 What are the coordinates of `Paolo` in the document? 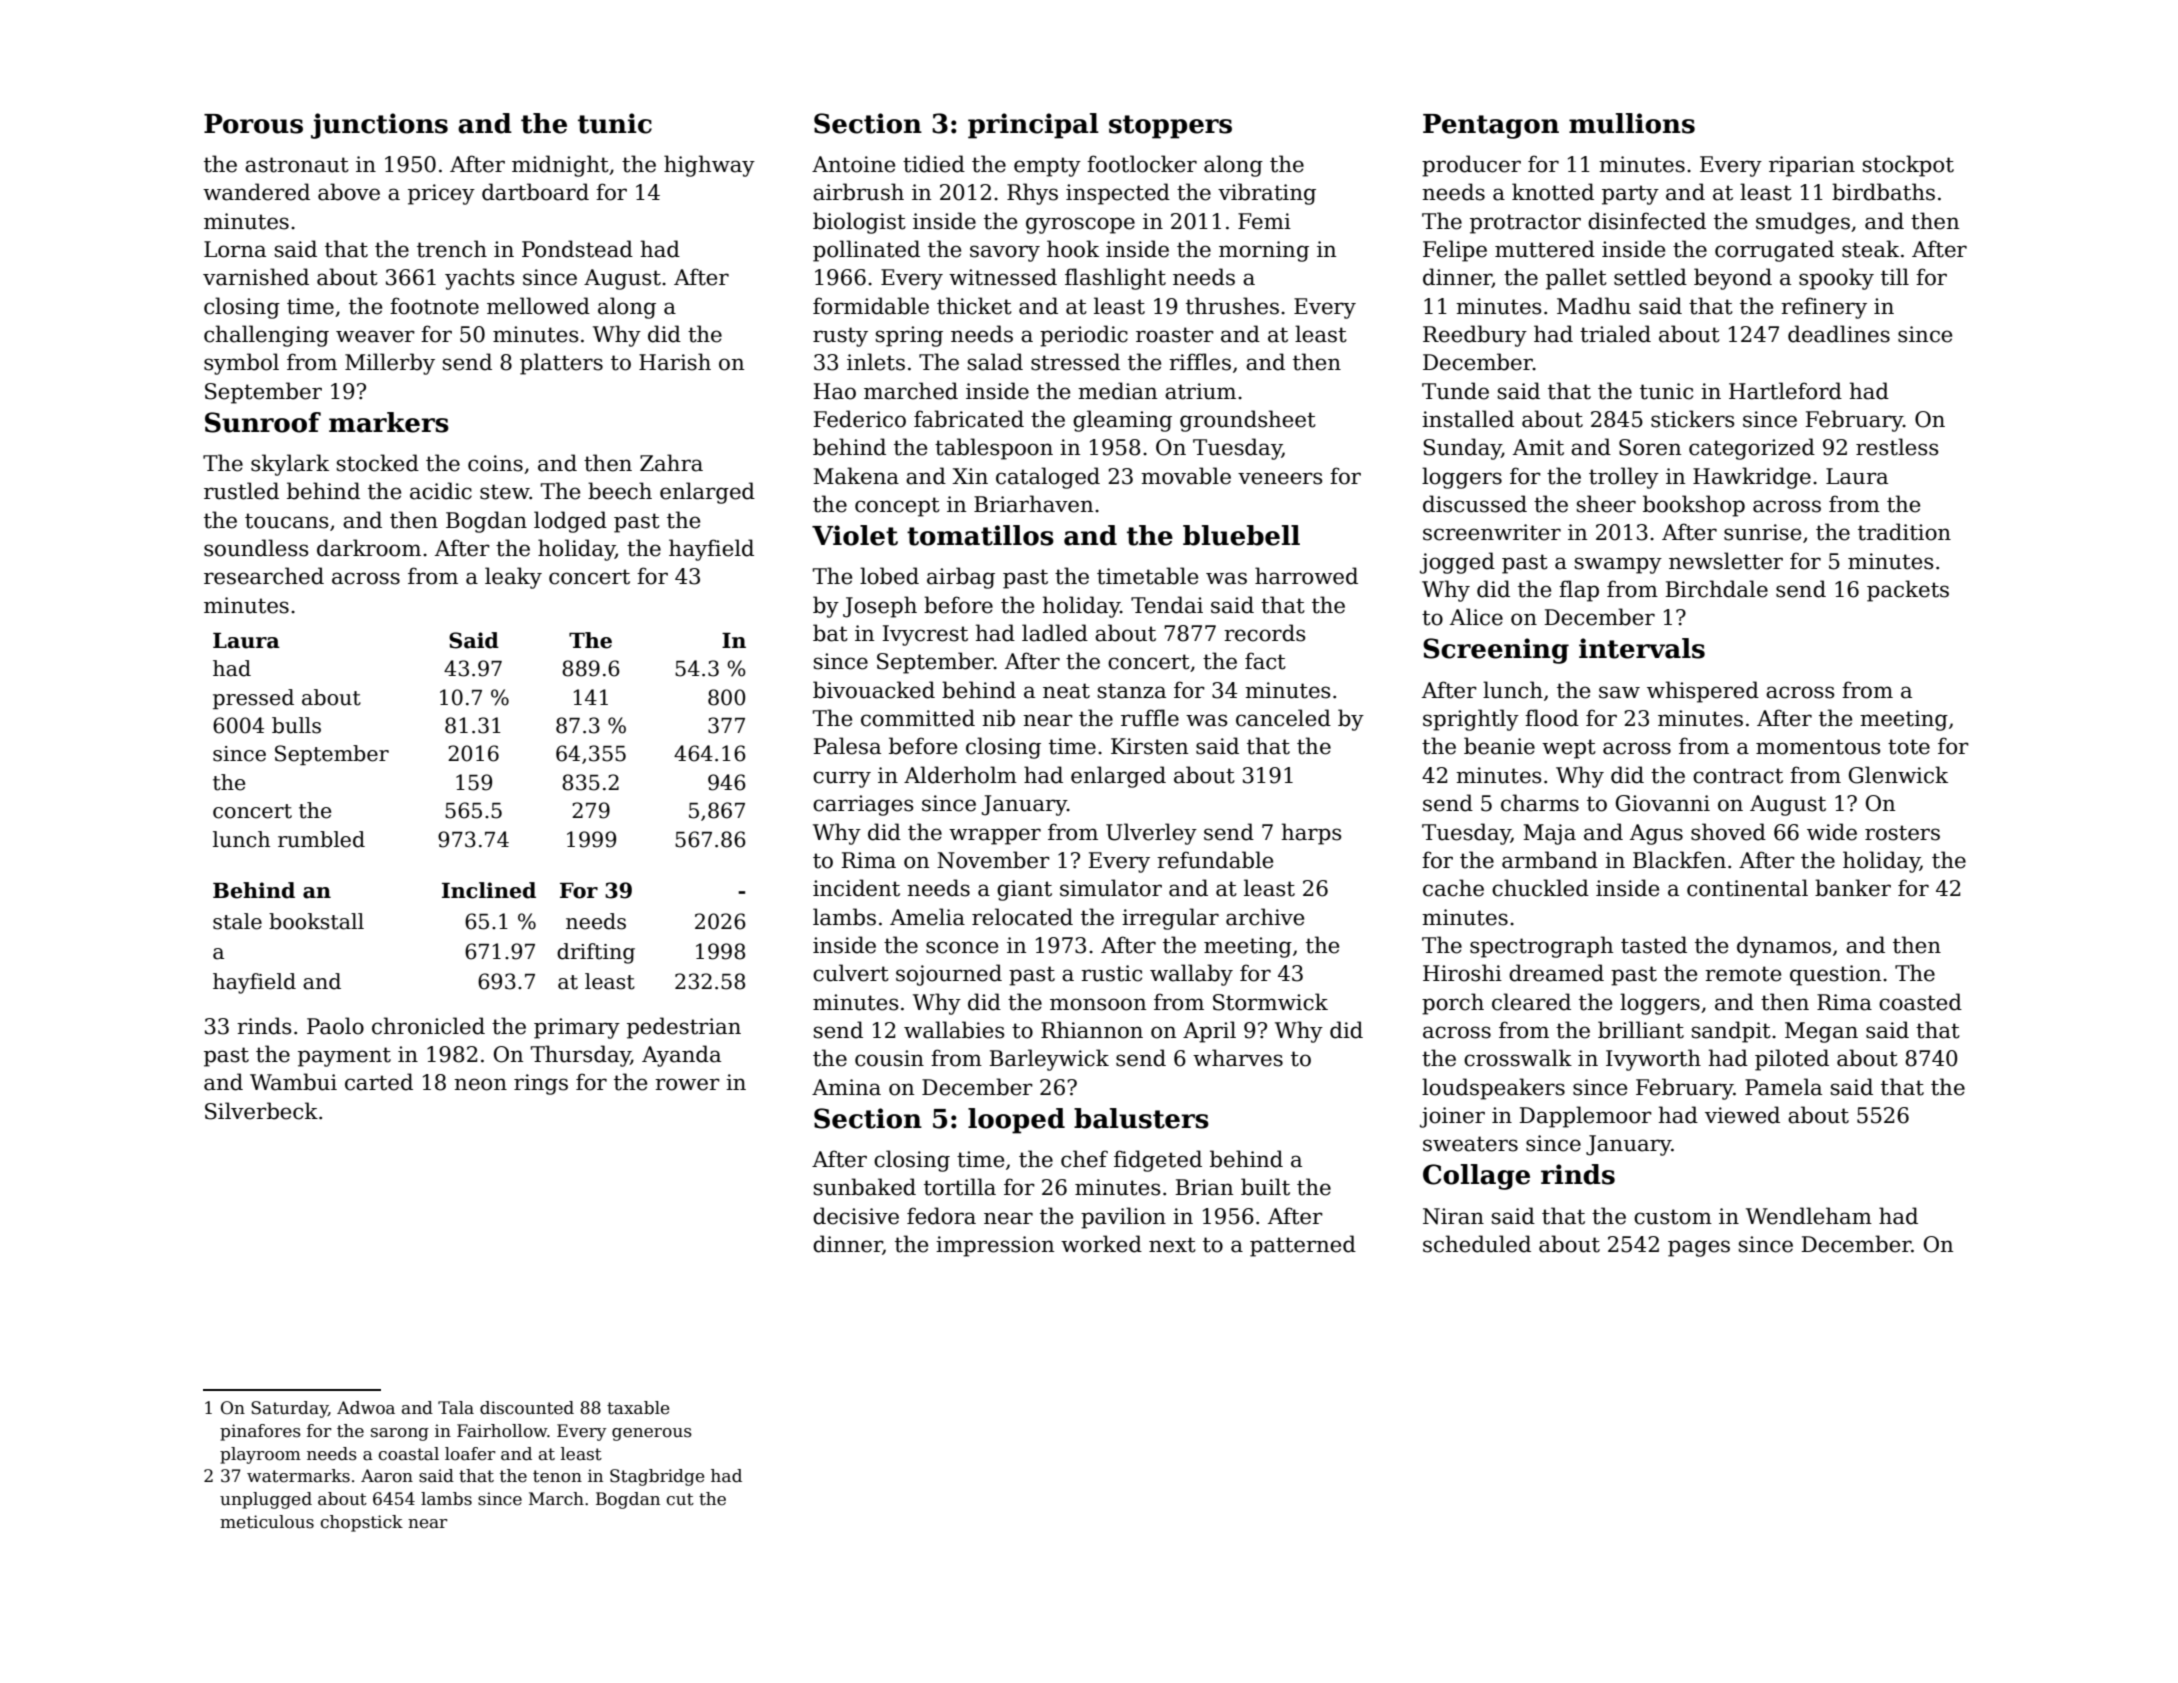 It's located at (335, 1026).
